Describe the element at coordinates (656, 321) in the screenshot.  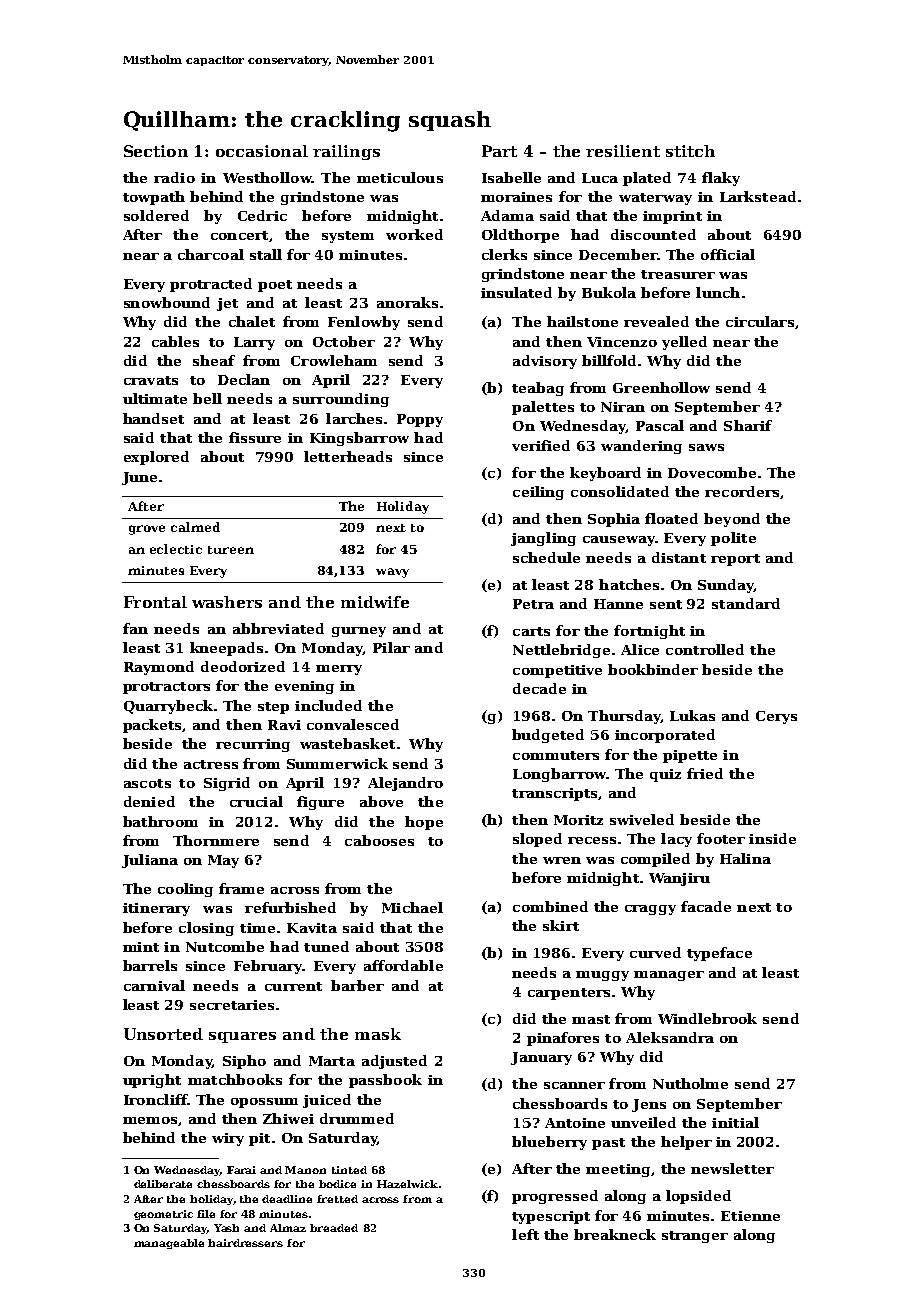
I see `revealed` at that location.
